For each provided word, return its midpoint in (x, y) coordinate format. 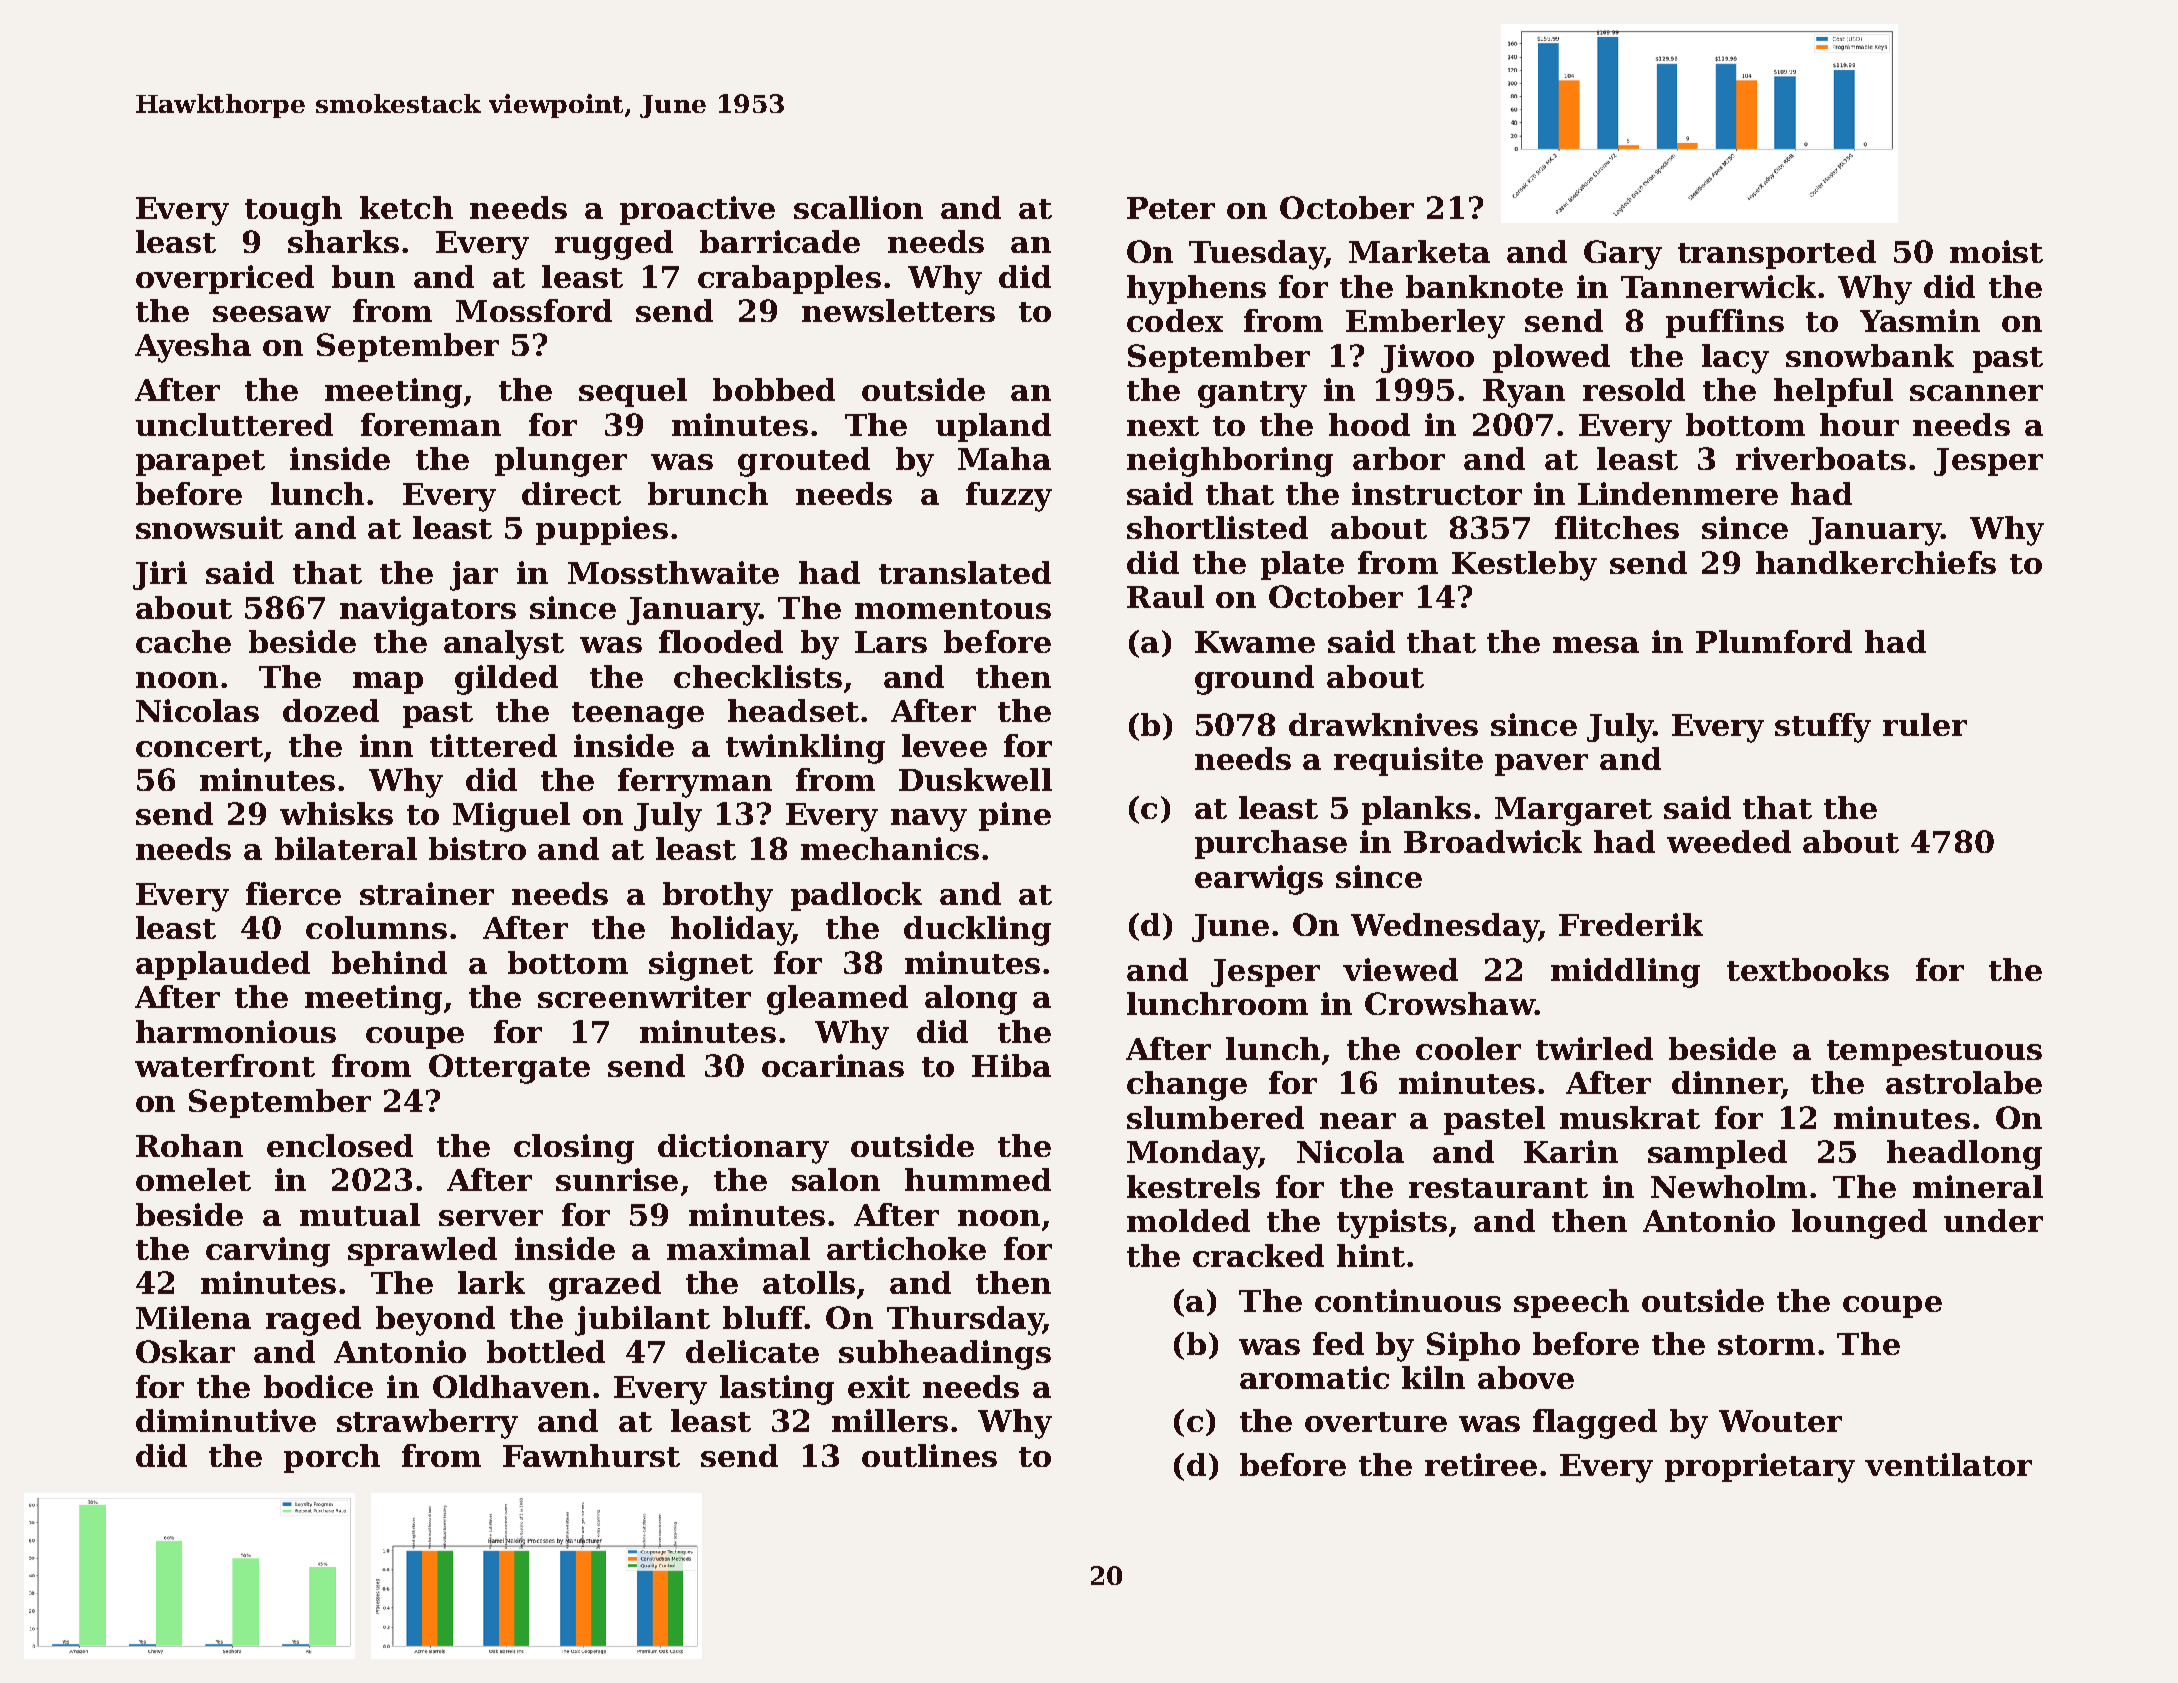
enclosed (340, 1145)
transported (1777, 254)
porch (332, 1458)
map (388, 683)
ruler (1925, 724)
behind (389, 962)
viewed (1400, 969)
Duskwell (975, 779)
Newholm (1729, 1186)
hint (1371, 1255)
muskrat (1630, 1117)
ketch (406, 207)
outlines (929, 1455)
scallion (858, 207)
